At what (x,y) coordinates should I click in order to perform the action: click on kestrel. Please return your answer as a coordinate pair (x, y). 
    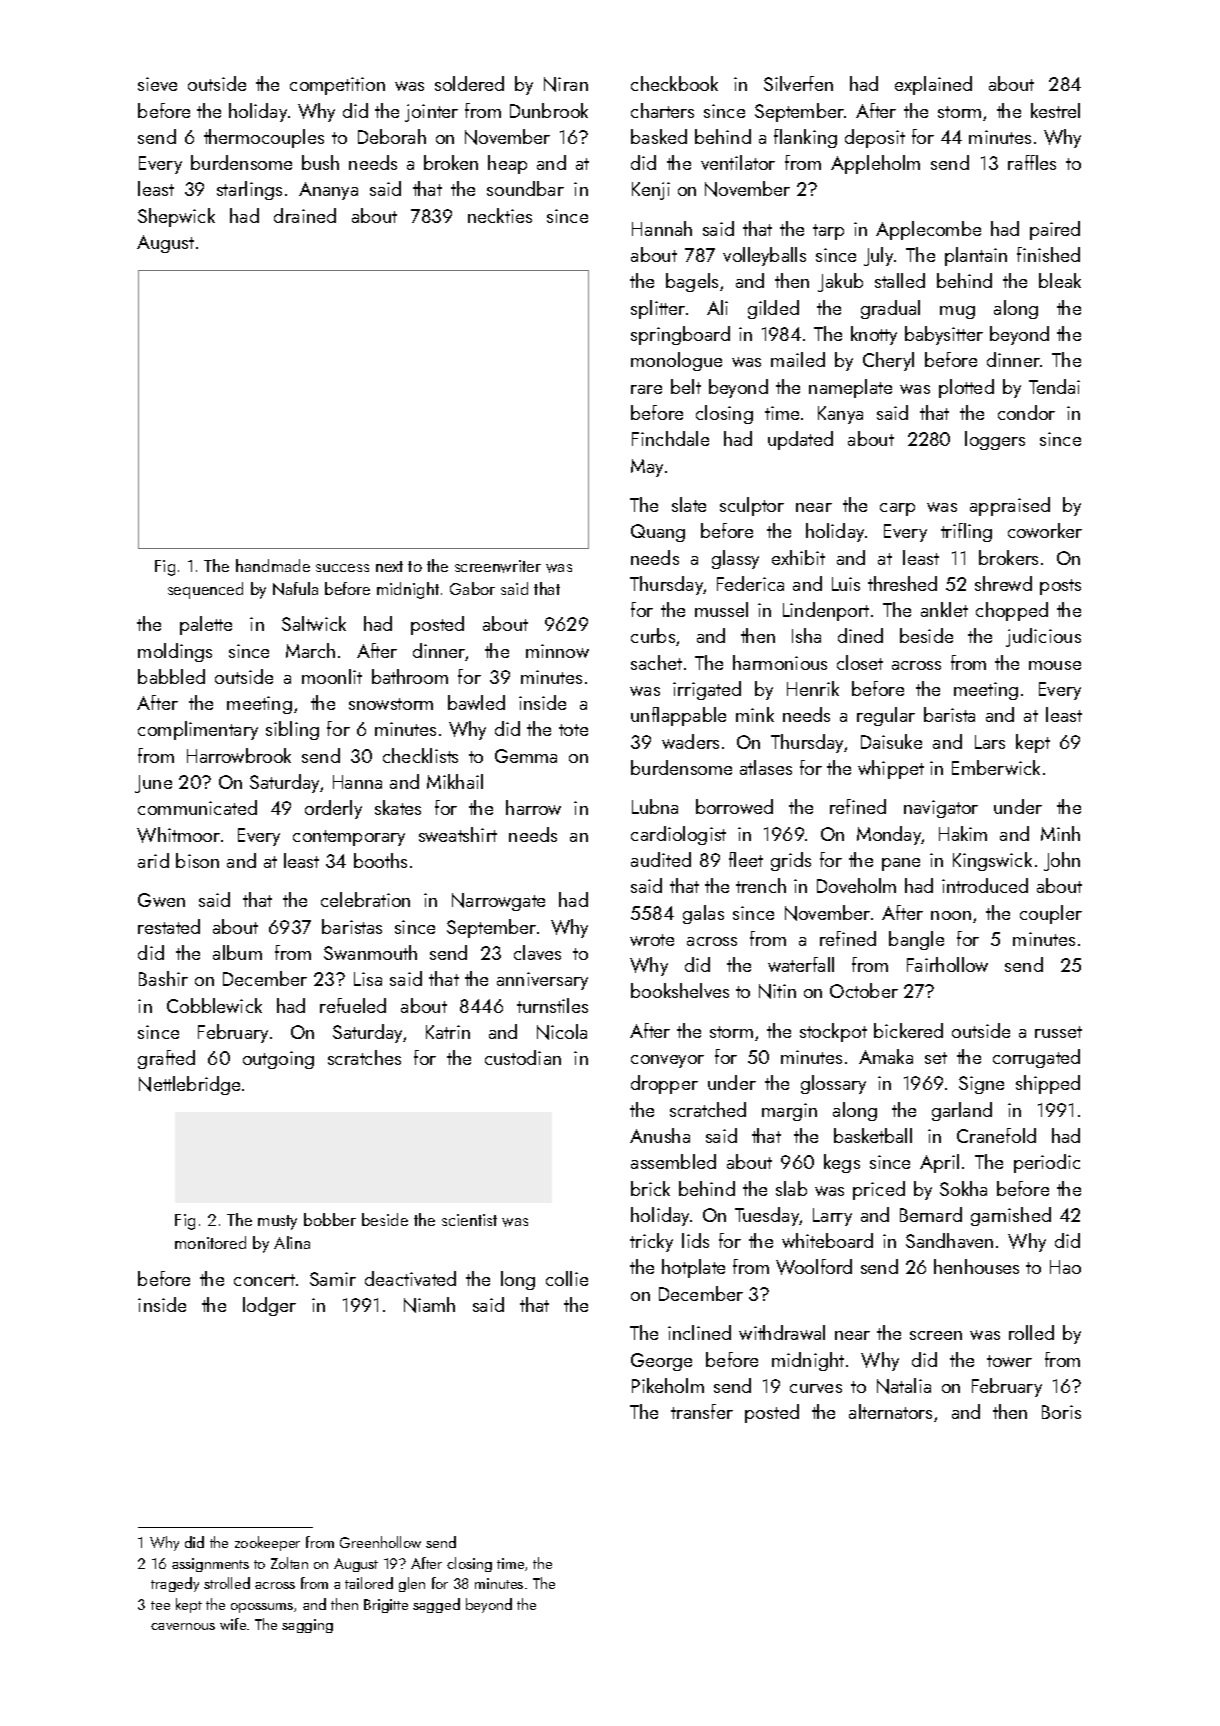
    Looking at the image, I should click on (1055, 110).
